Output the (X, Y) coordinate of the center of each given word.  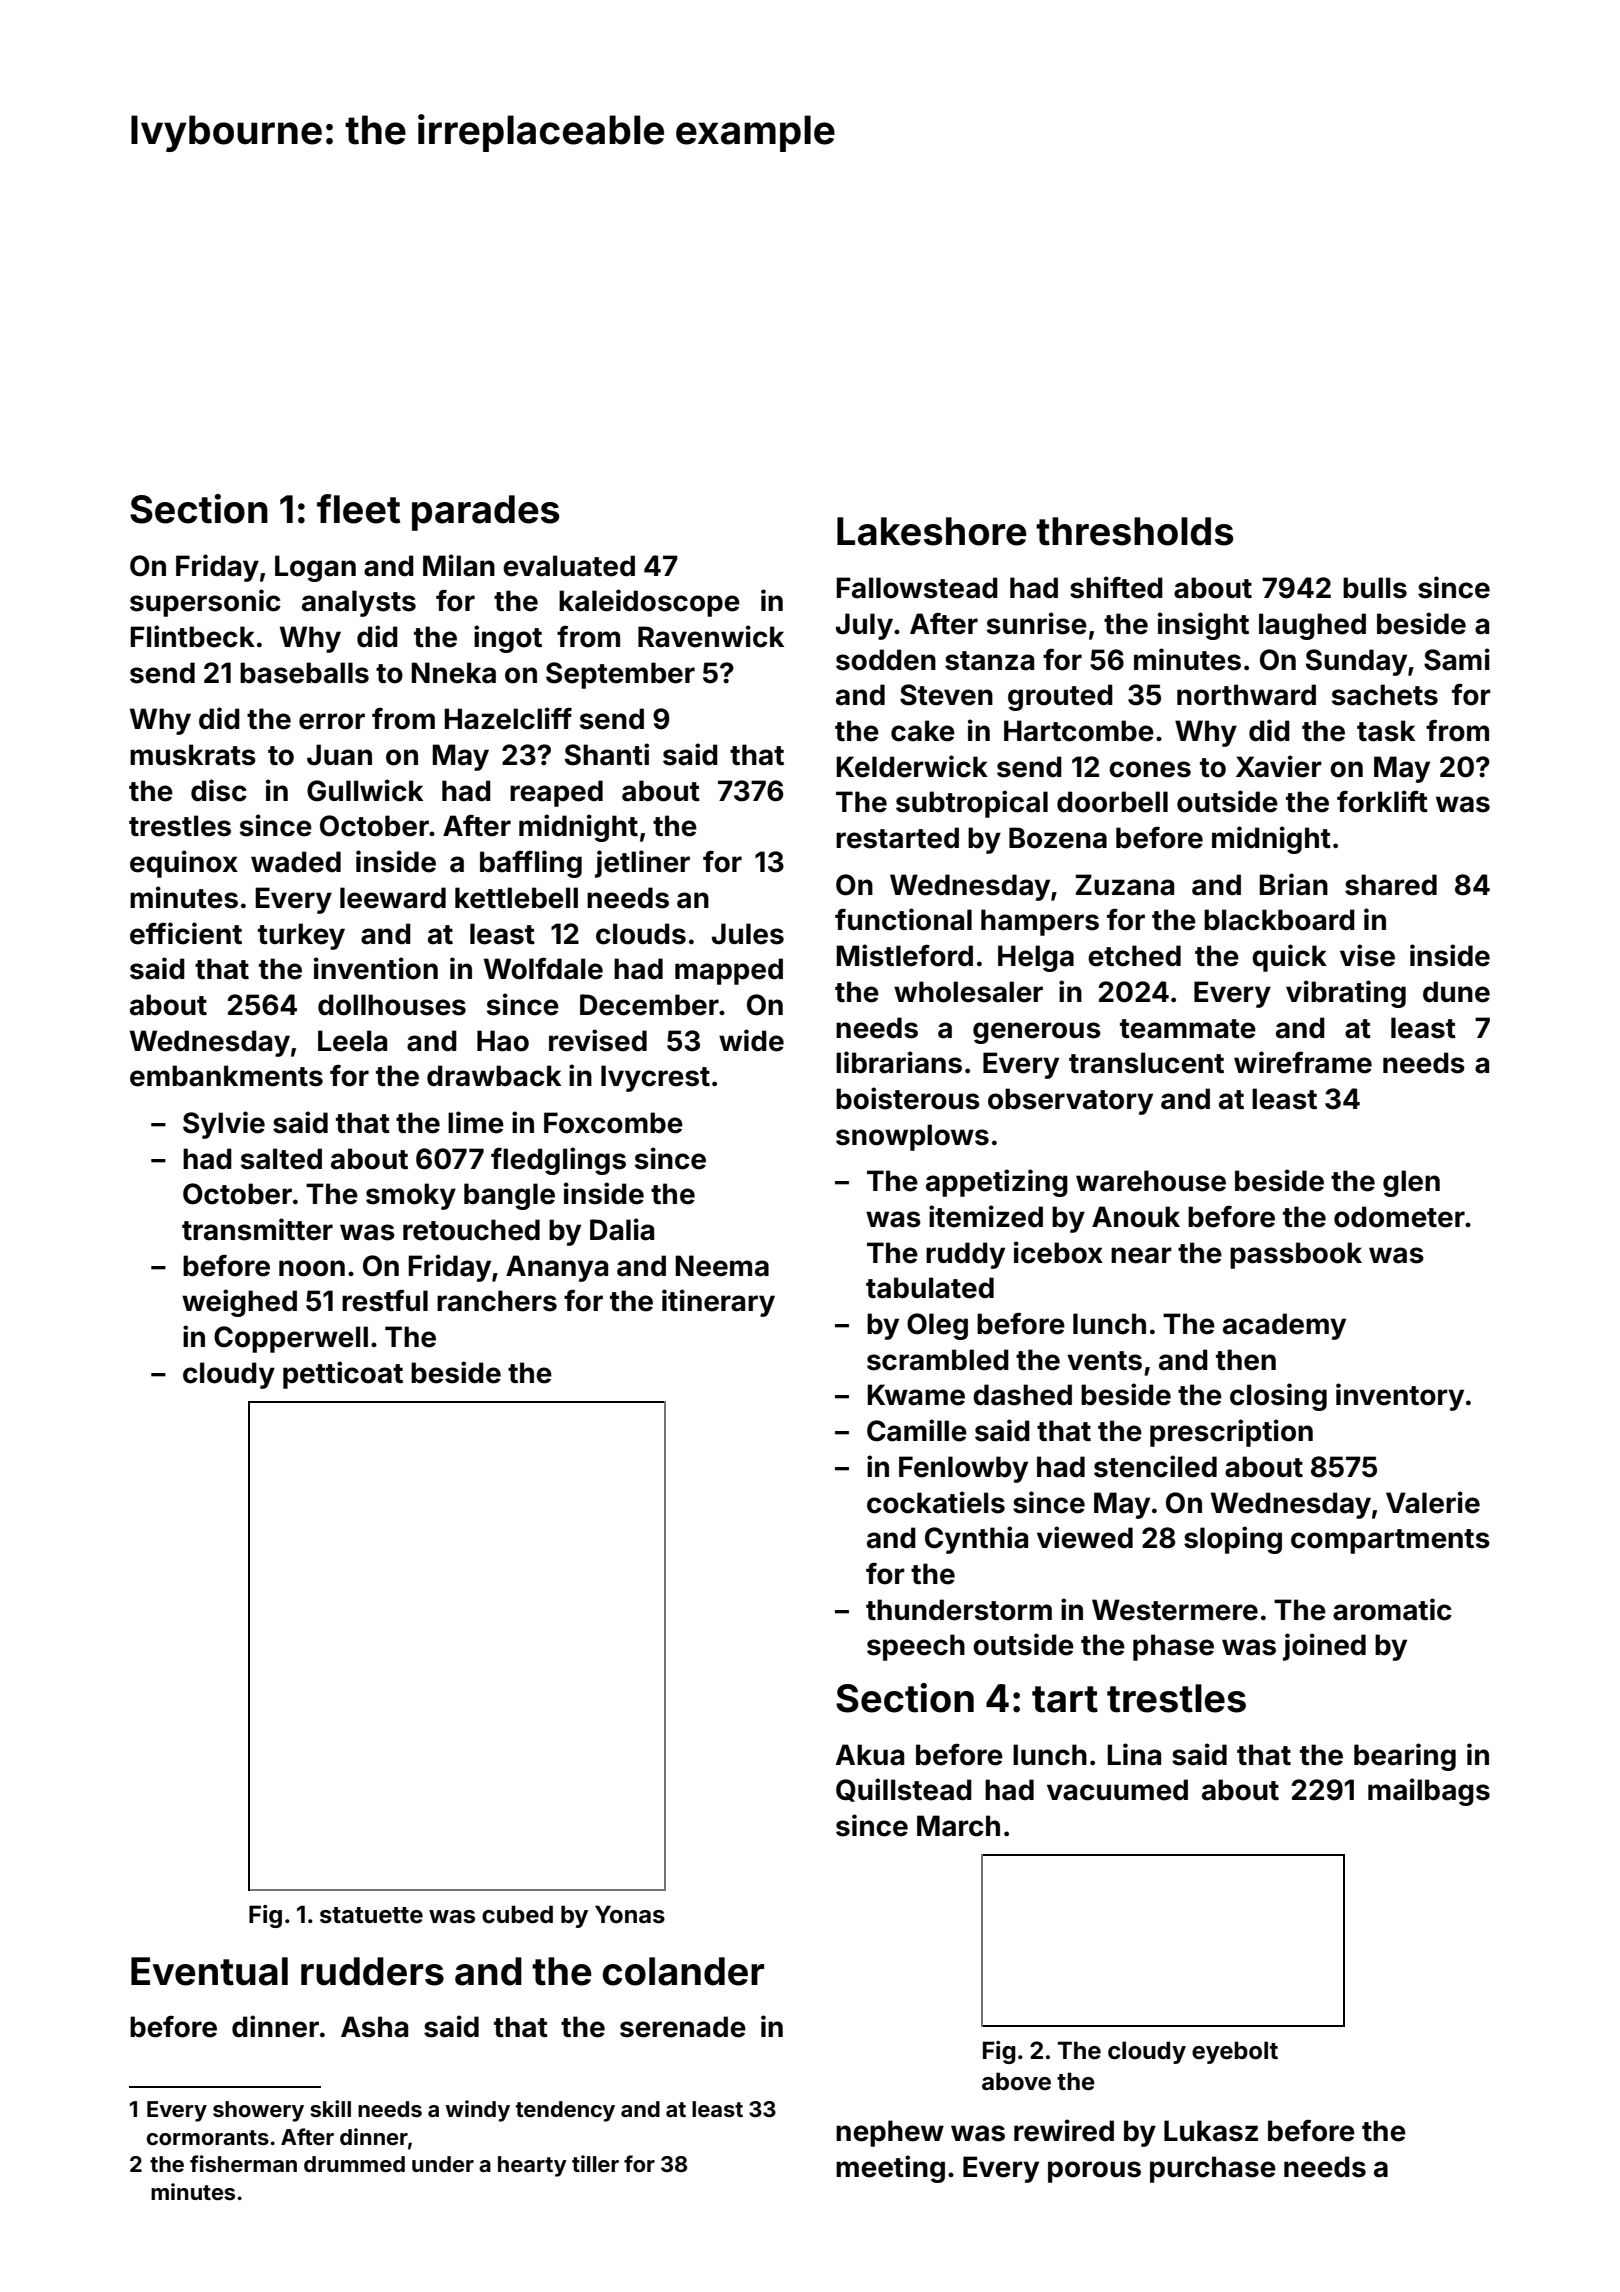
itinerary (718, 1303)
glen (1411, 1183)
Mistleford (904, 955)
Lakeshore (932, 531)
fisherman (243, 2163)
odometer (1399, 1217)
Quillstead (904, 1790)
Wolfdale (543, 968)
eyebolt (1235, 2052)
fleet (358, 509)
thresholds (1135, 531)
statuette (371, 1915)
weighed (239, 1303)
